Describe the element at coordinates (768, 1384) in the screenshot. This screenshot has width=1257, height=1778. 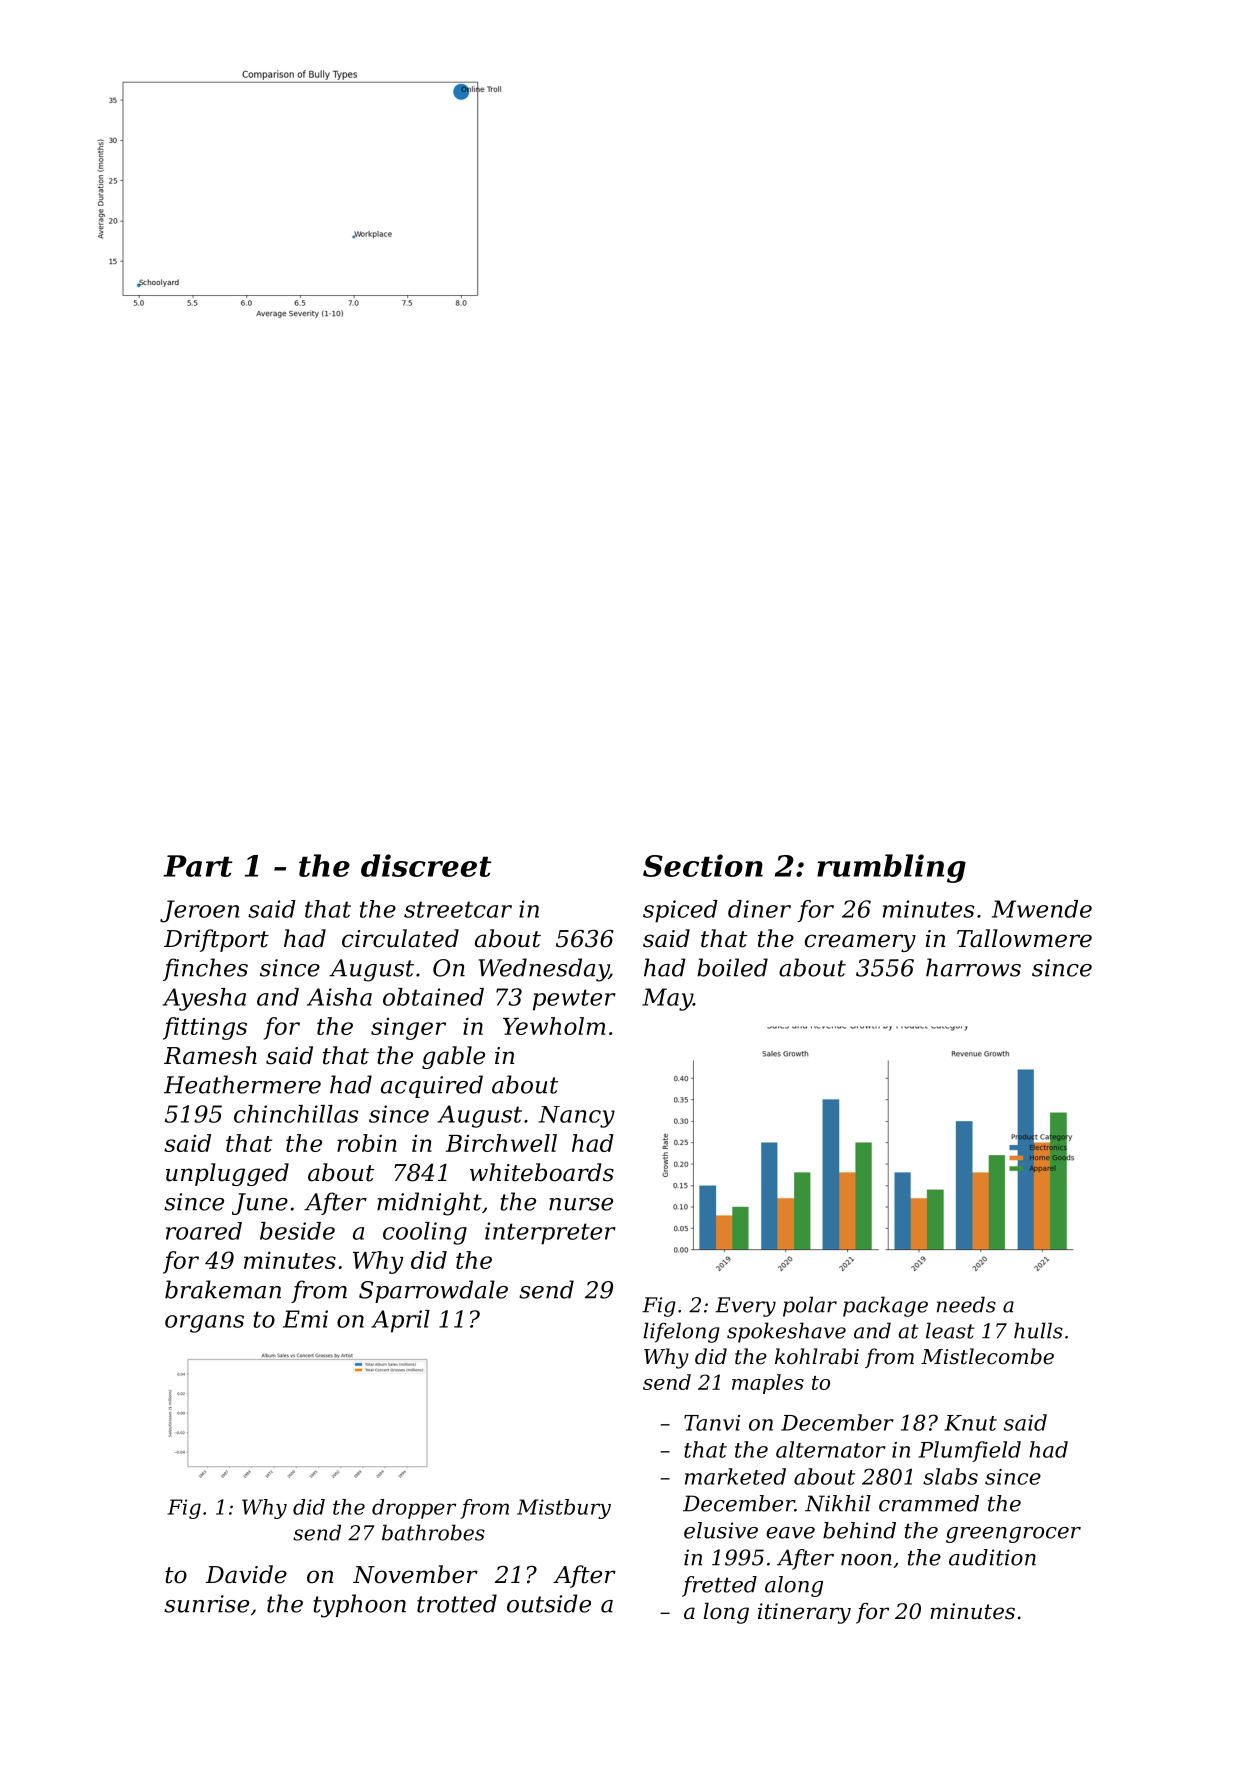
I see `maples` at that location.
